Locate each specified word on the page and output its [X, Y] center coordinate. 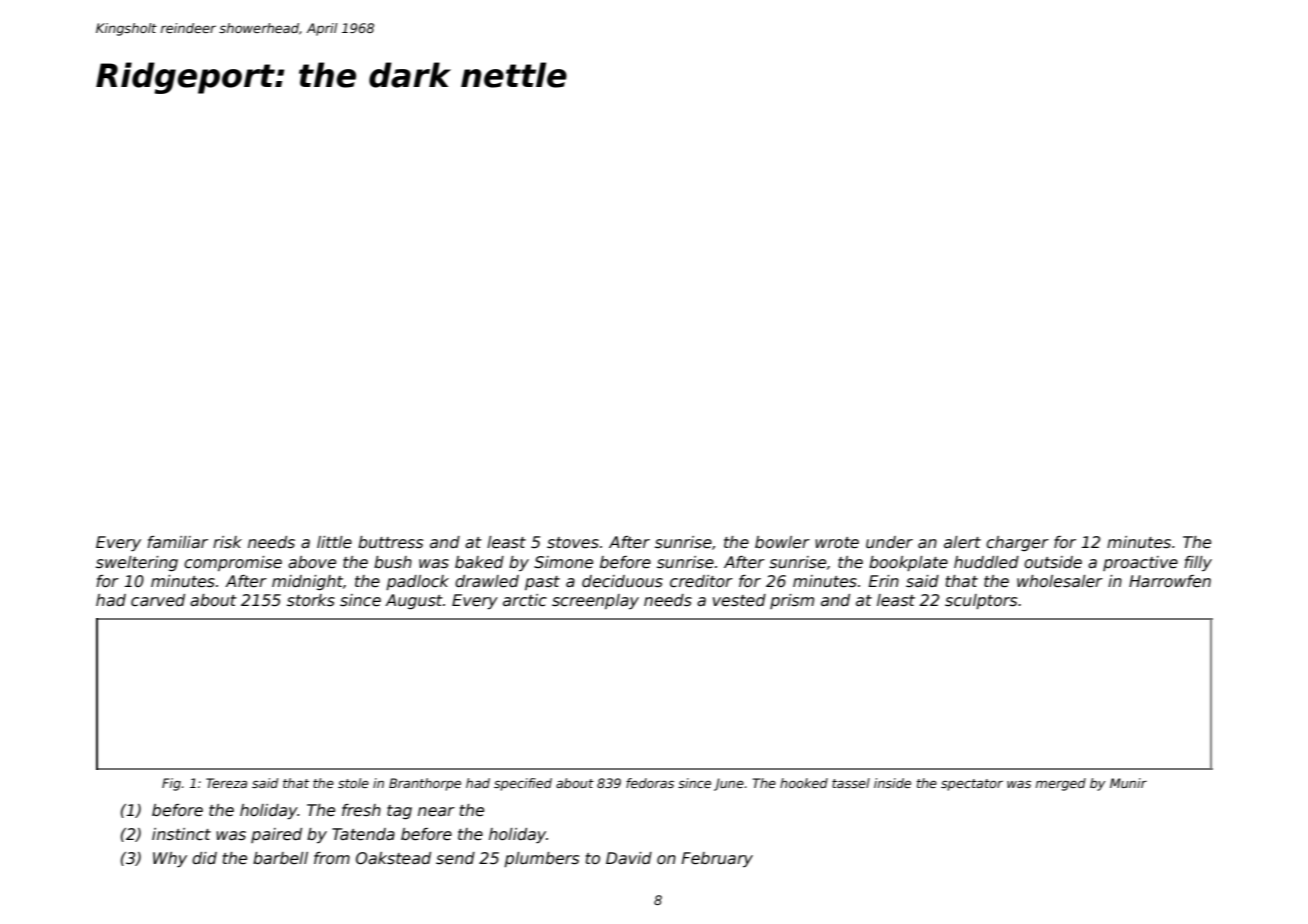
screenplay [595, 601]
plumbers [541, 859]
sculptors [981, 601]
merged [1061, 784]
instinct [181, 834]
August [414, 601]
